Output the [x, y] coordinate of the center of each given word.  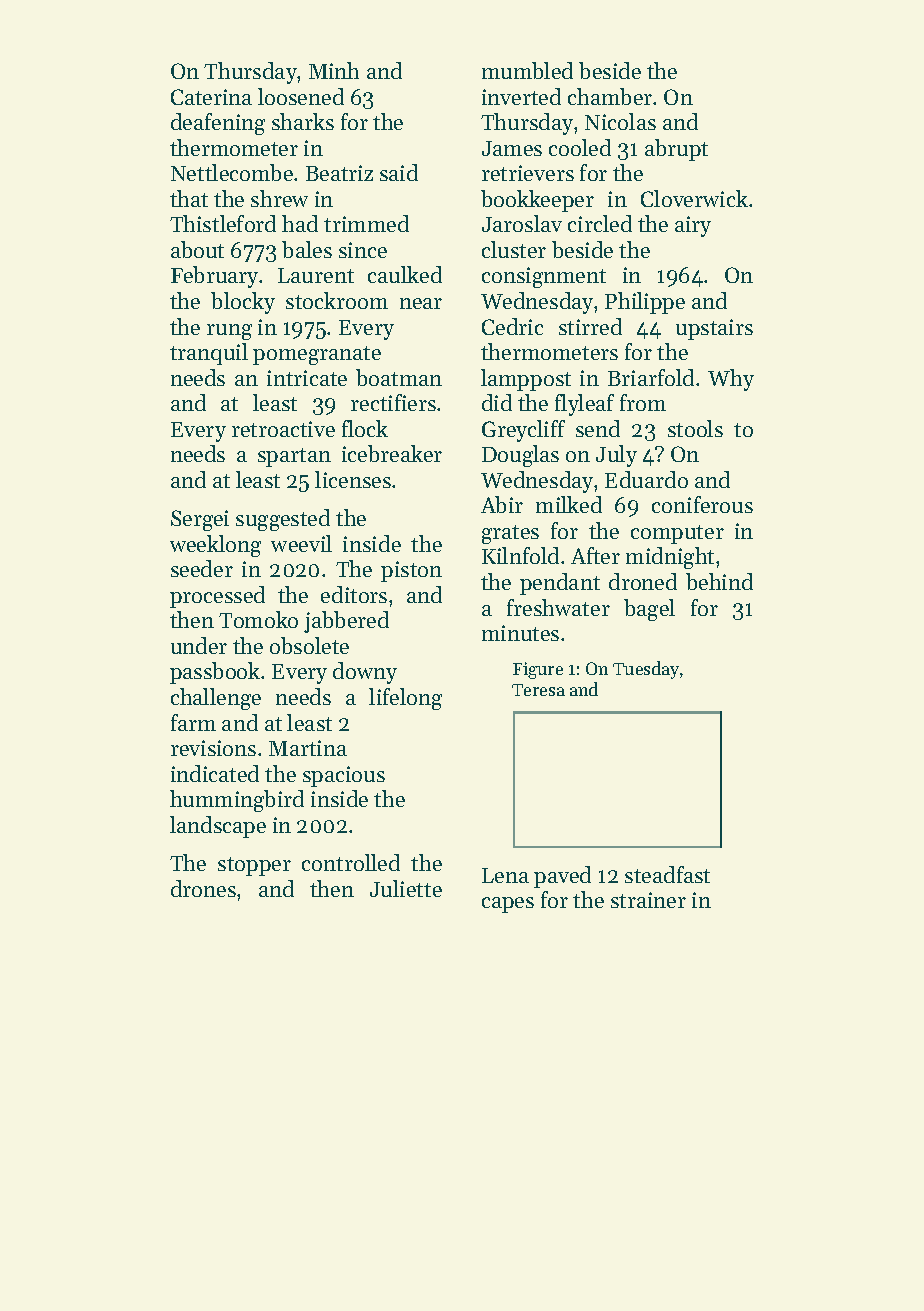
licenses [353, 479]
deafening [218, 124]
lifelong [405, 699]
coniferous [702, 504]
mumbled [527, 70]
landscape [218, 827]
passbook [215, 673]
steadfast [667, 874]
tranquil [209, 354]
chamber [610, 96]
